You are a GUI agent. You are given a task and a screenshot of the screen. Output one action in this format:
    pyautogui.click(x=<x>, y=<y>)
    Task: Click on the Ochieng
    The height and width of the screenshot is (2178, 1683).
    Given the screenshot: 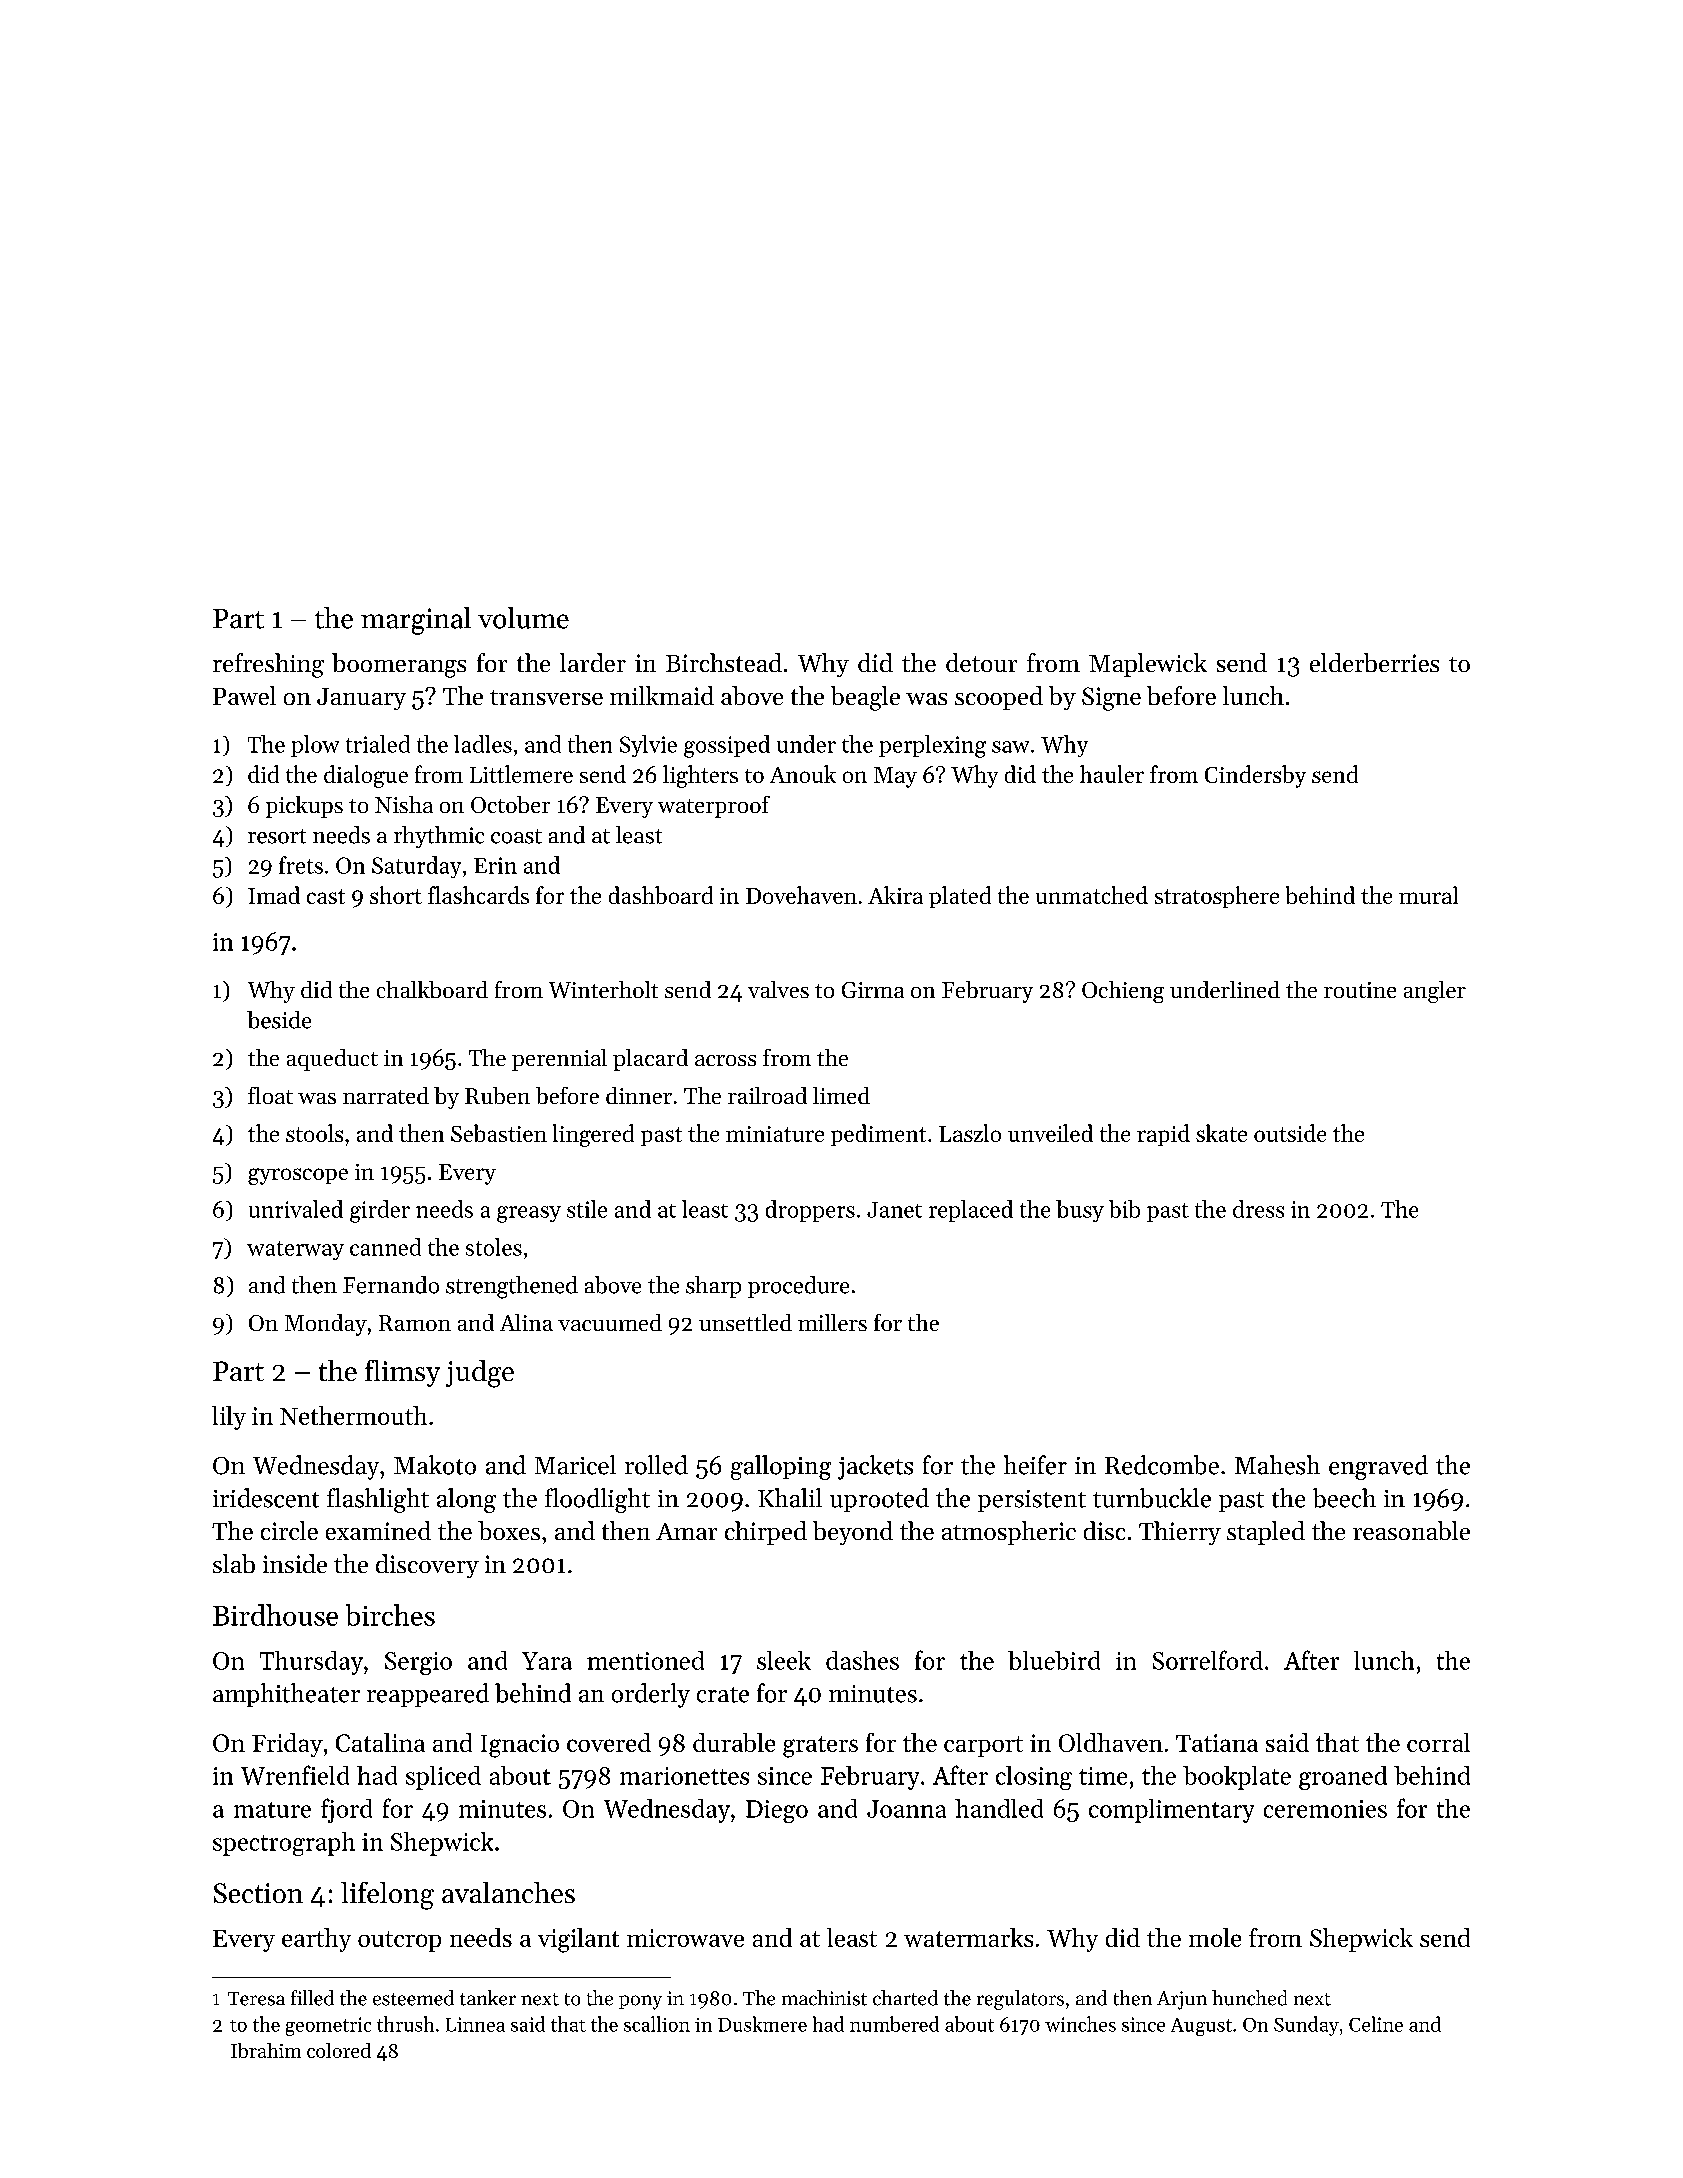 What is the action you would take?
    pyautogui.click(x=1123, y=992)
